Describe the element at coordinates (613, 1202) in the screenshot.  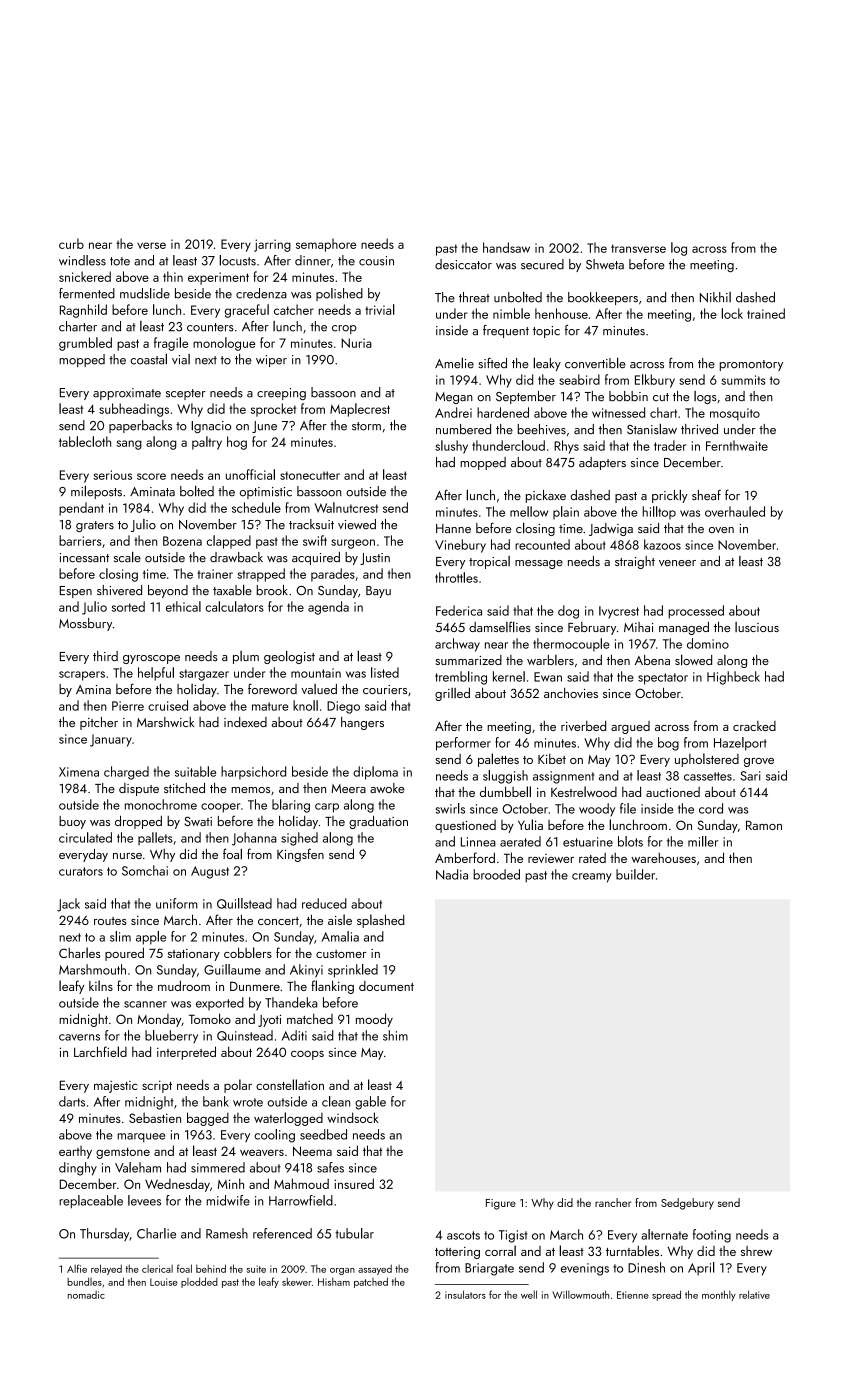
I see `rancher` at that location.
